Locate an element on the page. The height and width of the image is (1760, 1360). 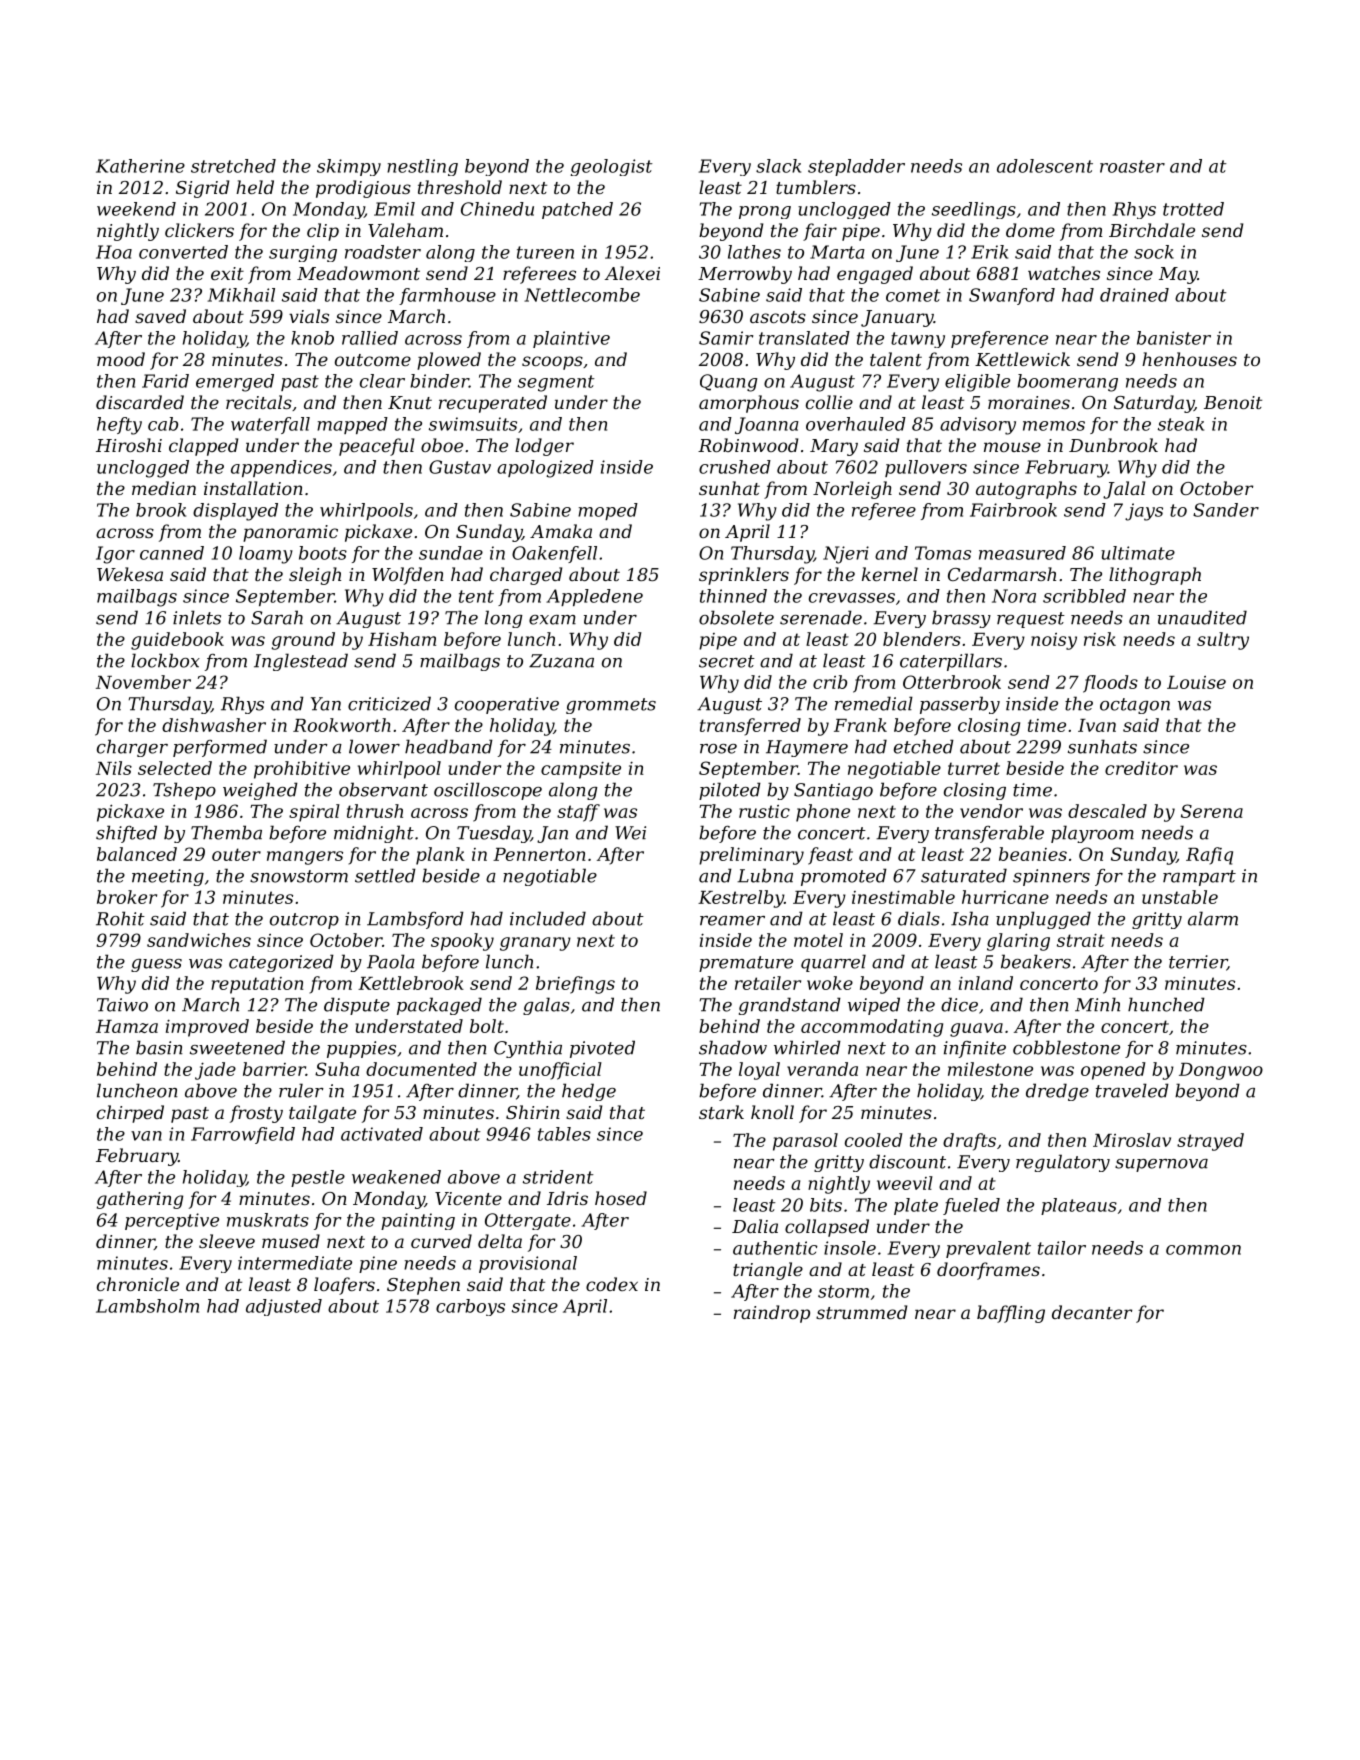
supernova is located at coordinates (1161, 1165).
